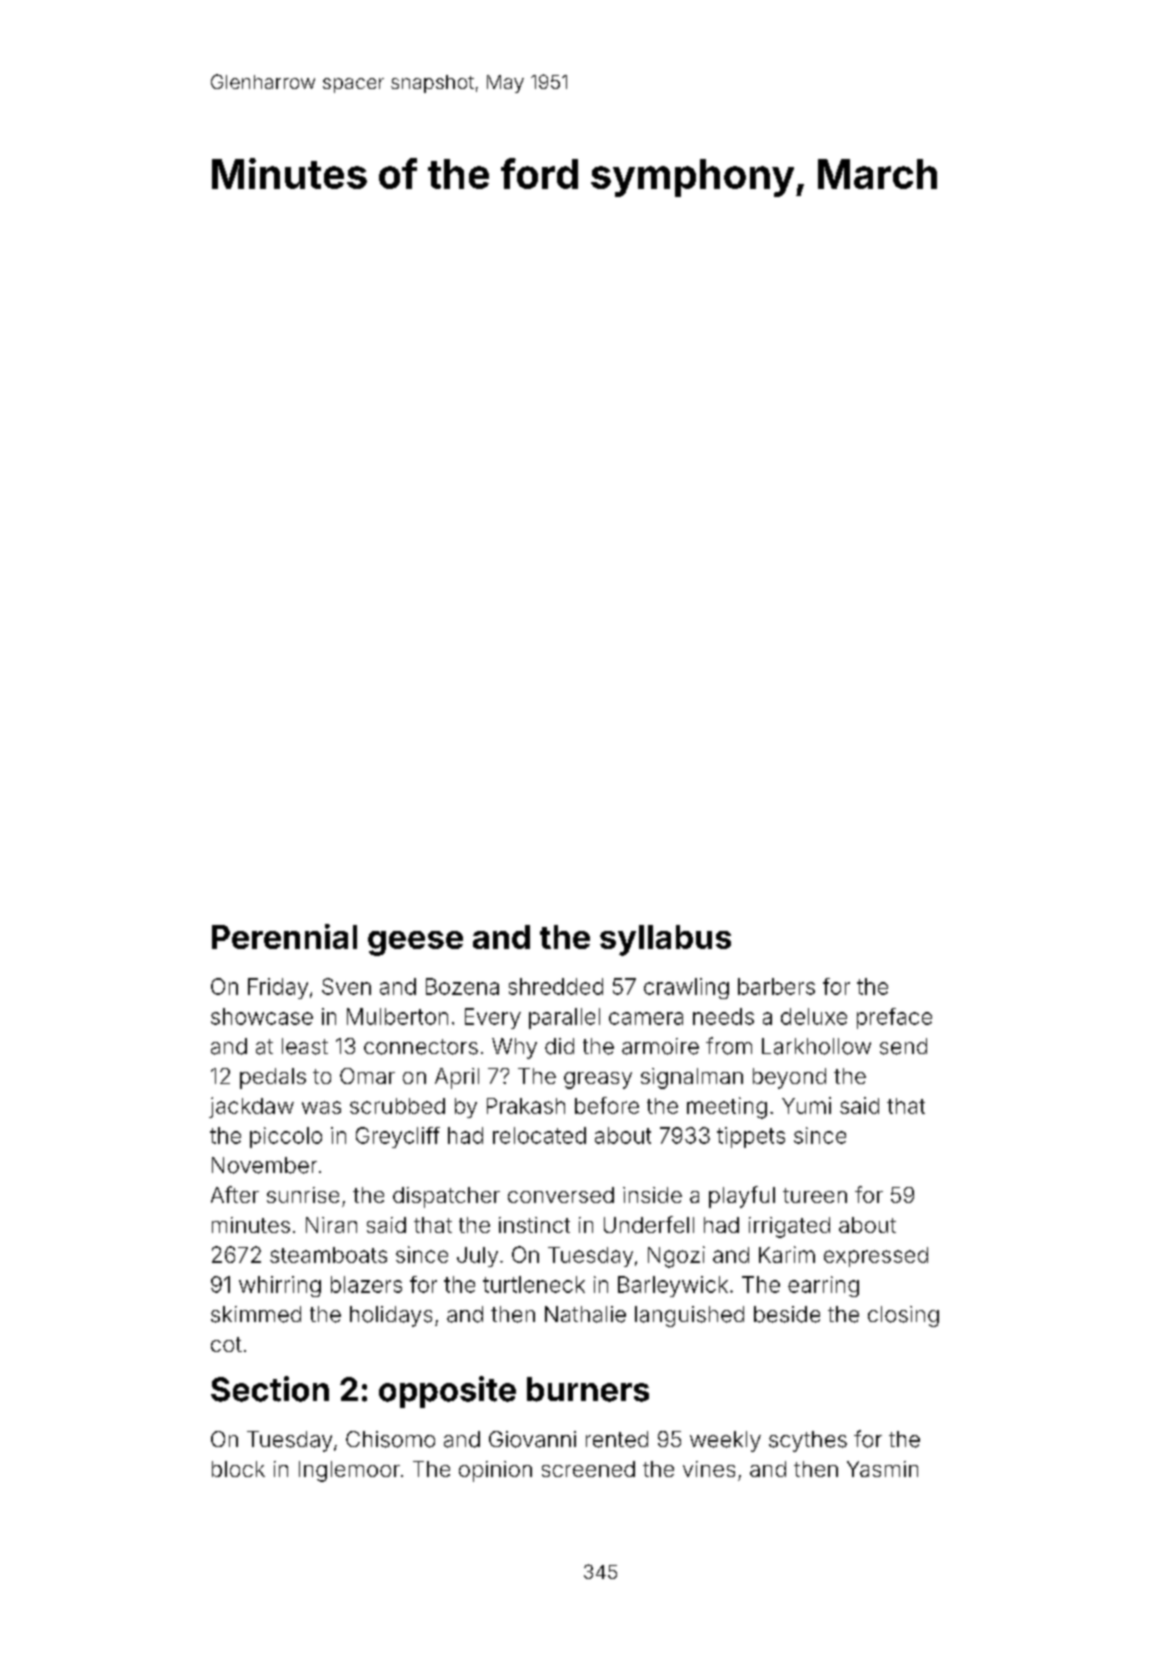  What do you see at coordinates (806, 1105) in the screenshot?
I see `Yumi` at bounding box center [806, 1105].
